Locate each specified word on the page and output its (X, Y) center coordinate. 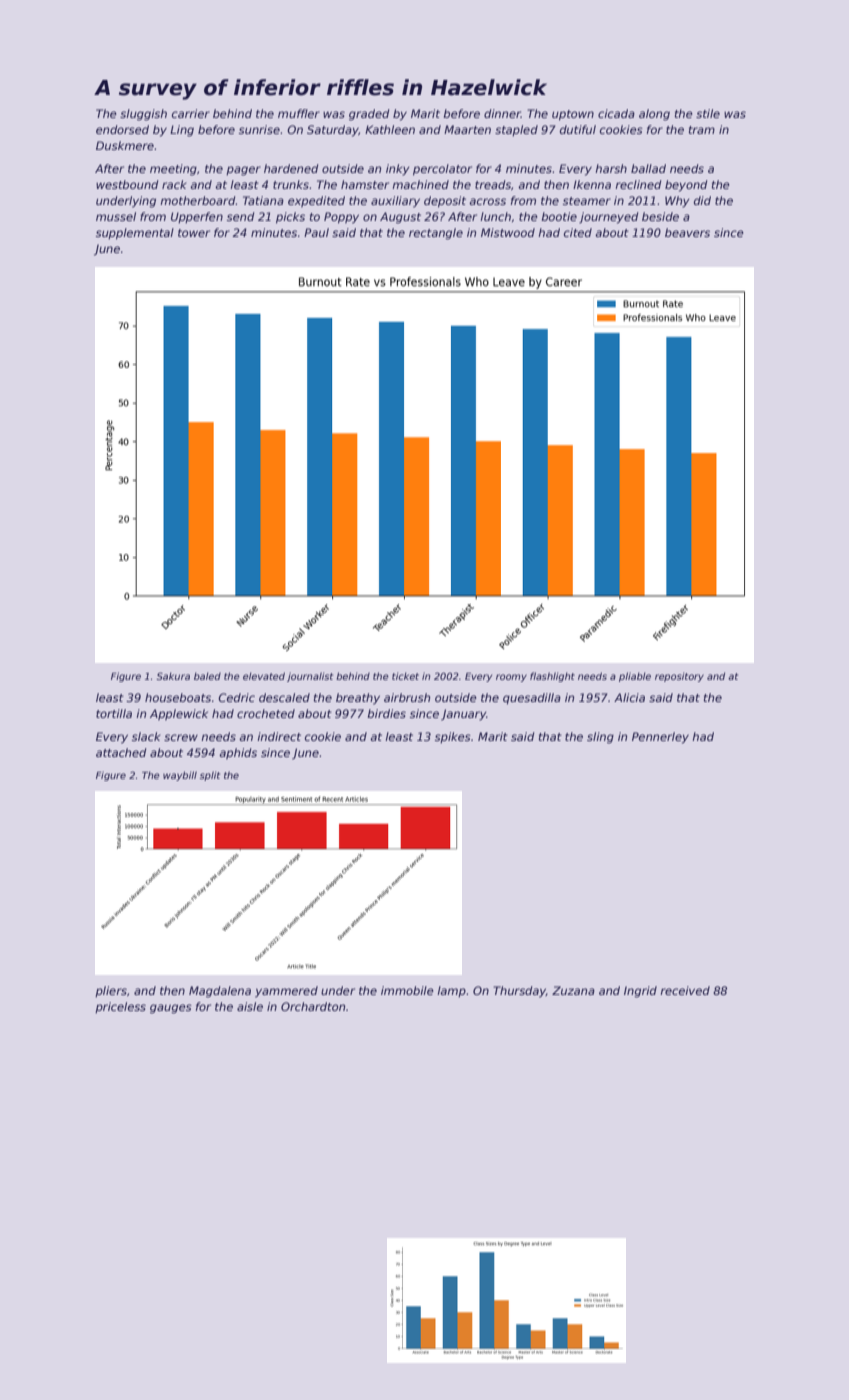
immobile (407, 990)
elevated (264, 676)
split (210, 776)
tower (194, 233)
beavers (687, 232)
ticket (405, 676)
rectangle (436, 234)
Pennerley (660, 738)
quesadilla (532, 699)
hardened (291, 168)
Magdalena (220, 992)
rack (174, 184)
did (702, 200)
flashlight (552, 677)
